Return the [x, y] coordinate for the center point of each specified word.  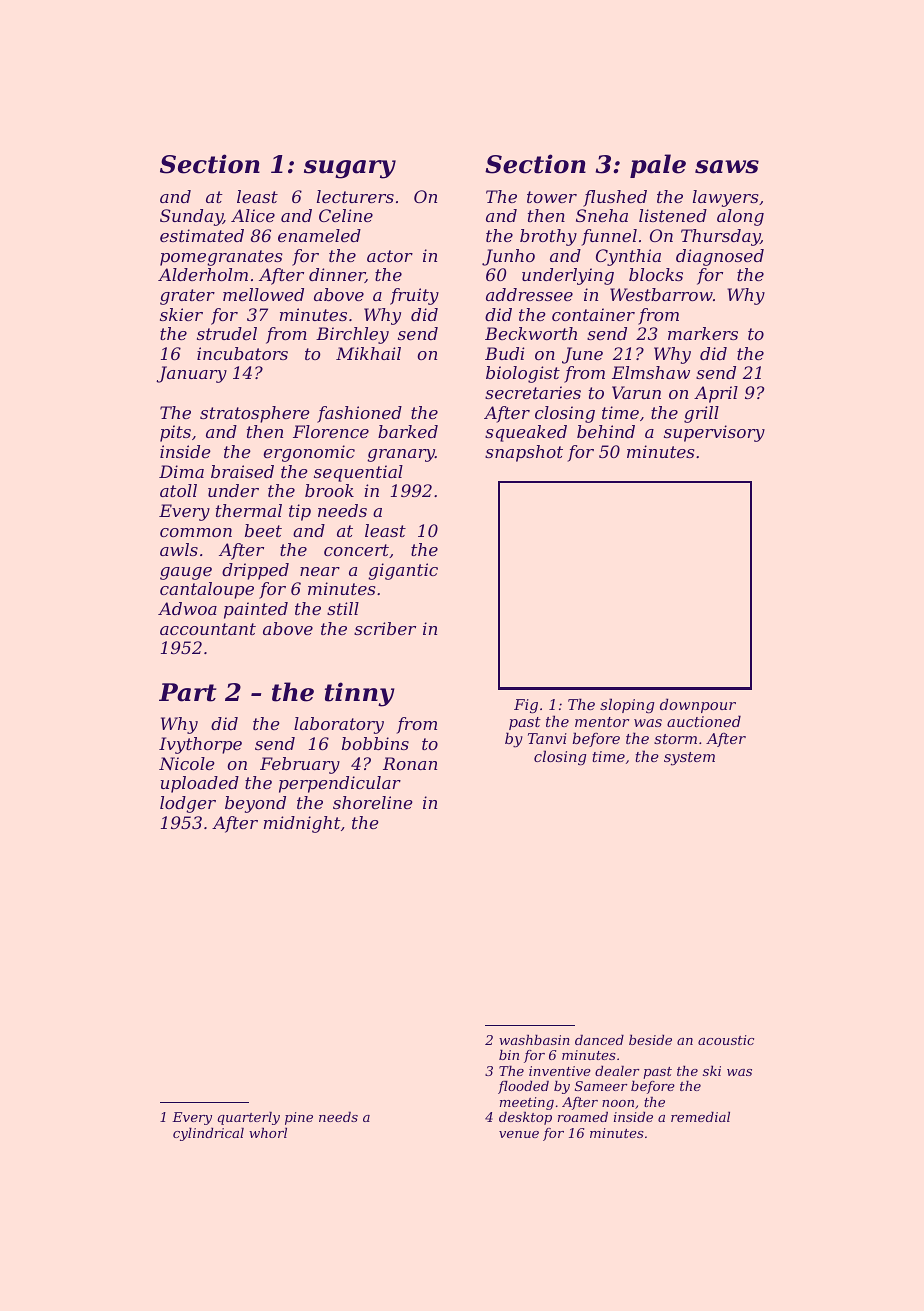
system [689, 759]
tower [552, 197]
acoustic [726, 1040]
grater [187, 297]
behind [606, 431]
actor [390, 256]
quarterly [249, 1118]
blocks [656, 274]
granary [401, 455]
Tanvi [547, 738]
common [196, 532]
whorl [268, 1133]
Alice [253, 215]
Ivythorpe [200, 745]
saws [727, 167]
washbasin [534, 1040]
